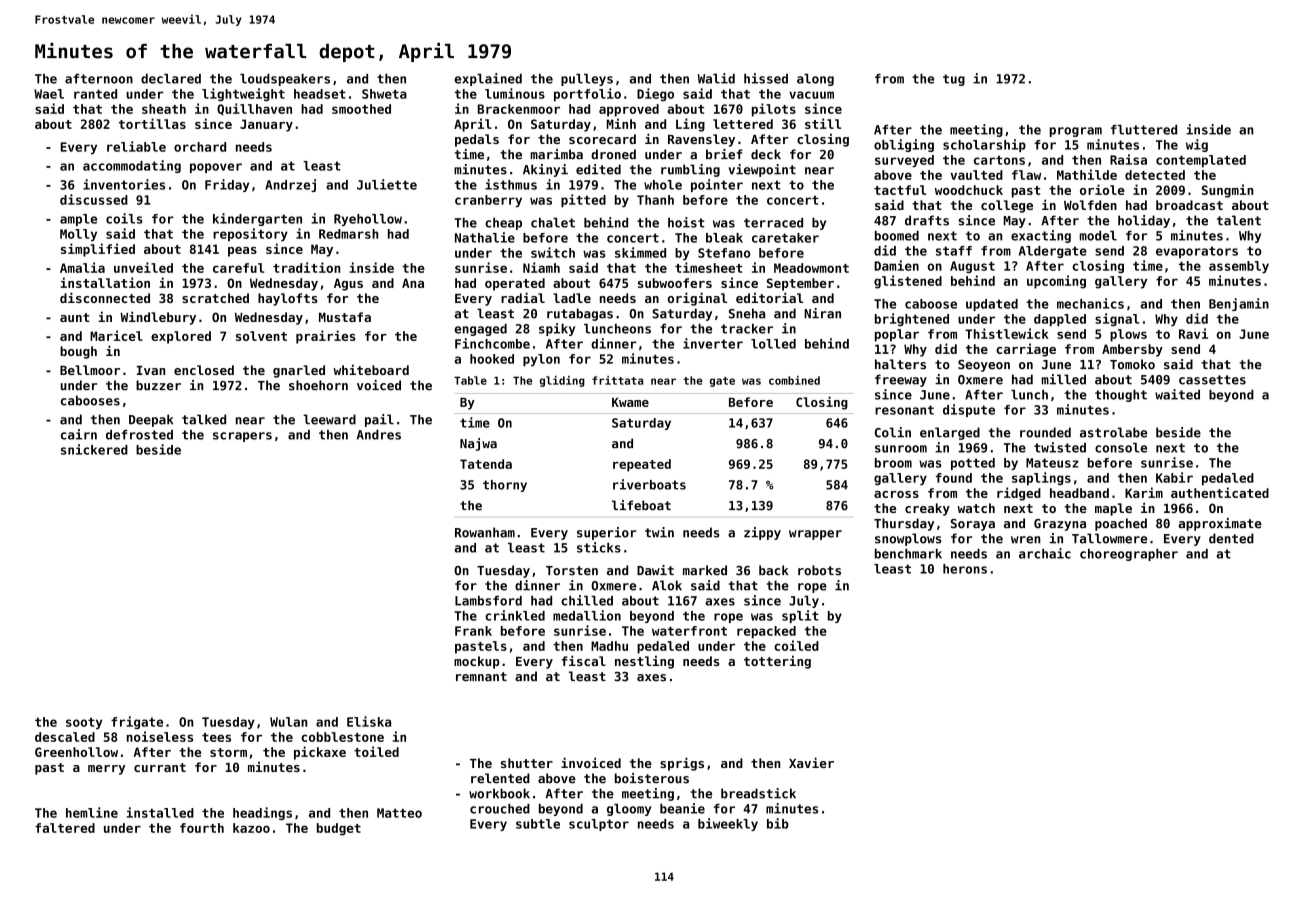  Describe the element at coordinates (583, 201) in the document. I see `pitted` at that location.
